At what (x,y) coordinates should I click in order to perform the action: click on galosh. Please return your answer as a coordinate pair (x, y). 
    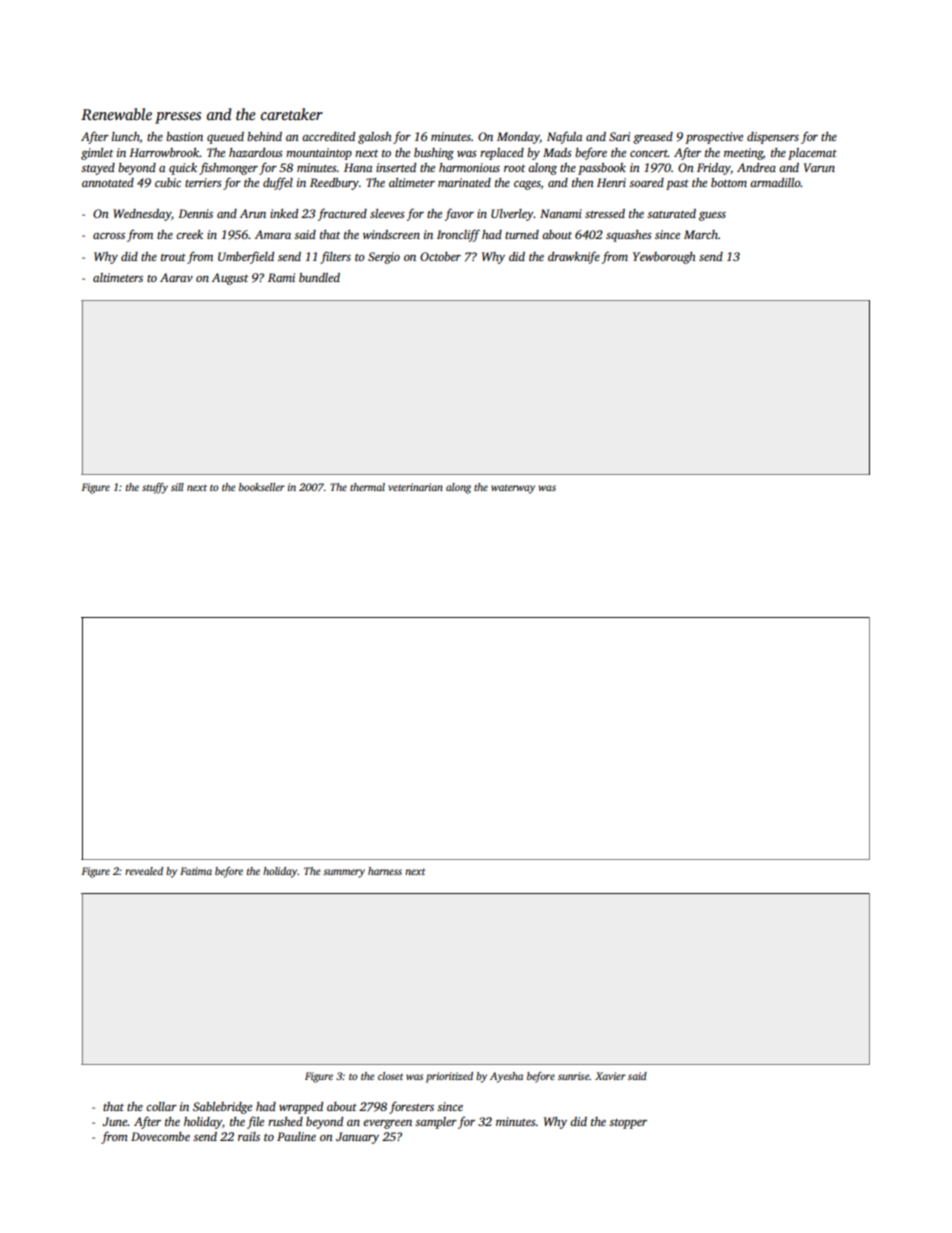
    Looking at the image, I should click on (375, 138).
